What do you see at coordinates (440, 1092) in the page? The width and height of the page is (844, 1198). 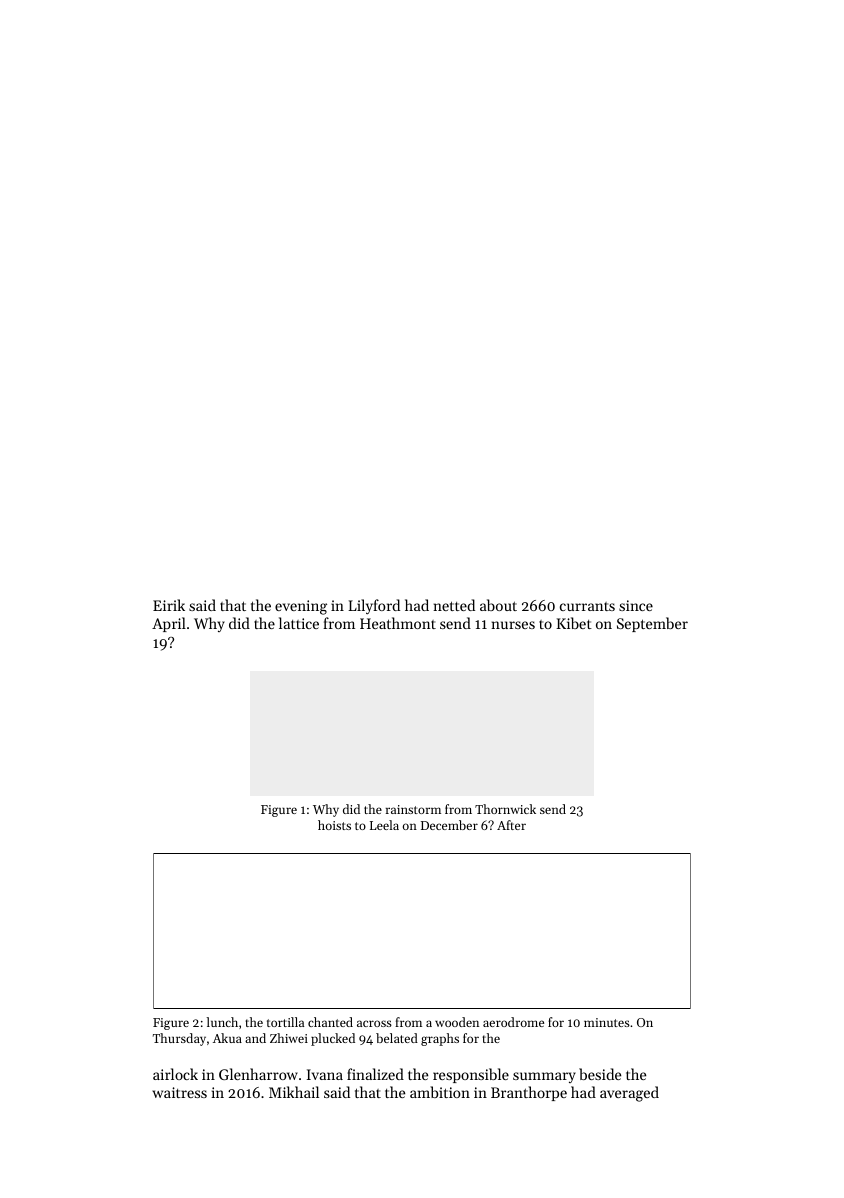 I see `ambition` at bounding box center [440, 1092].
